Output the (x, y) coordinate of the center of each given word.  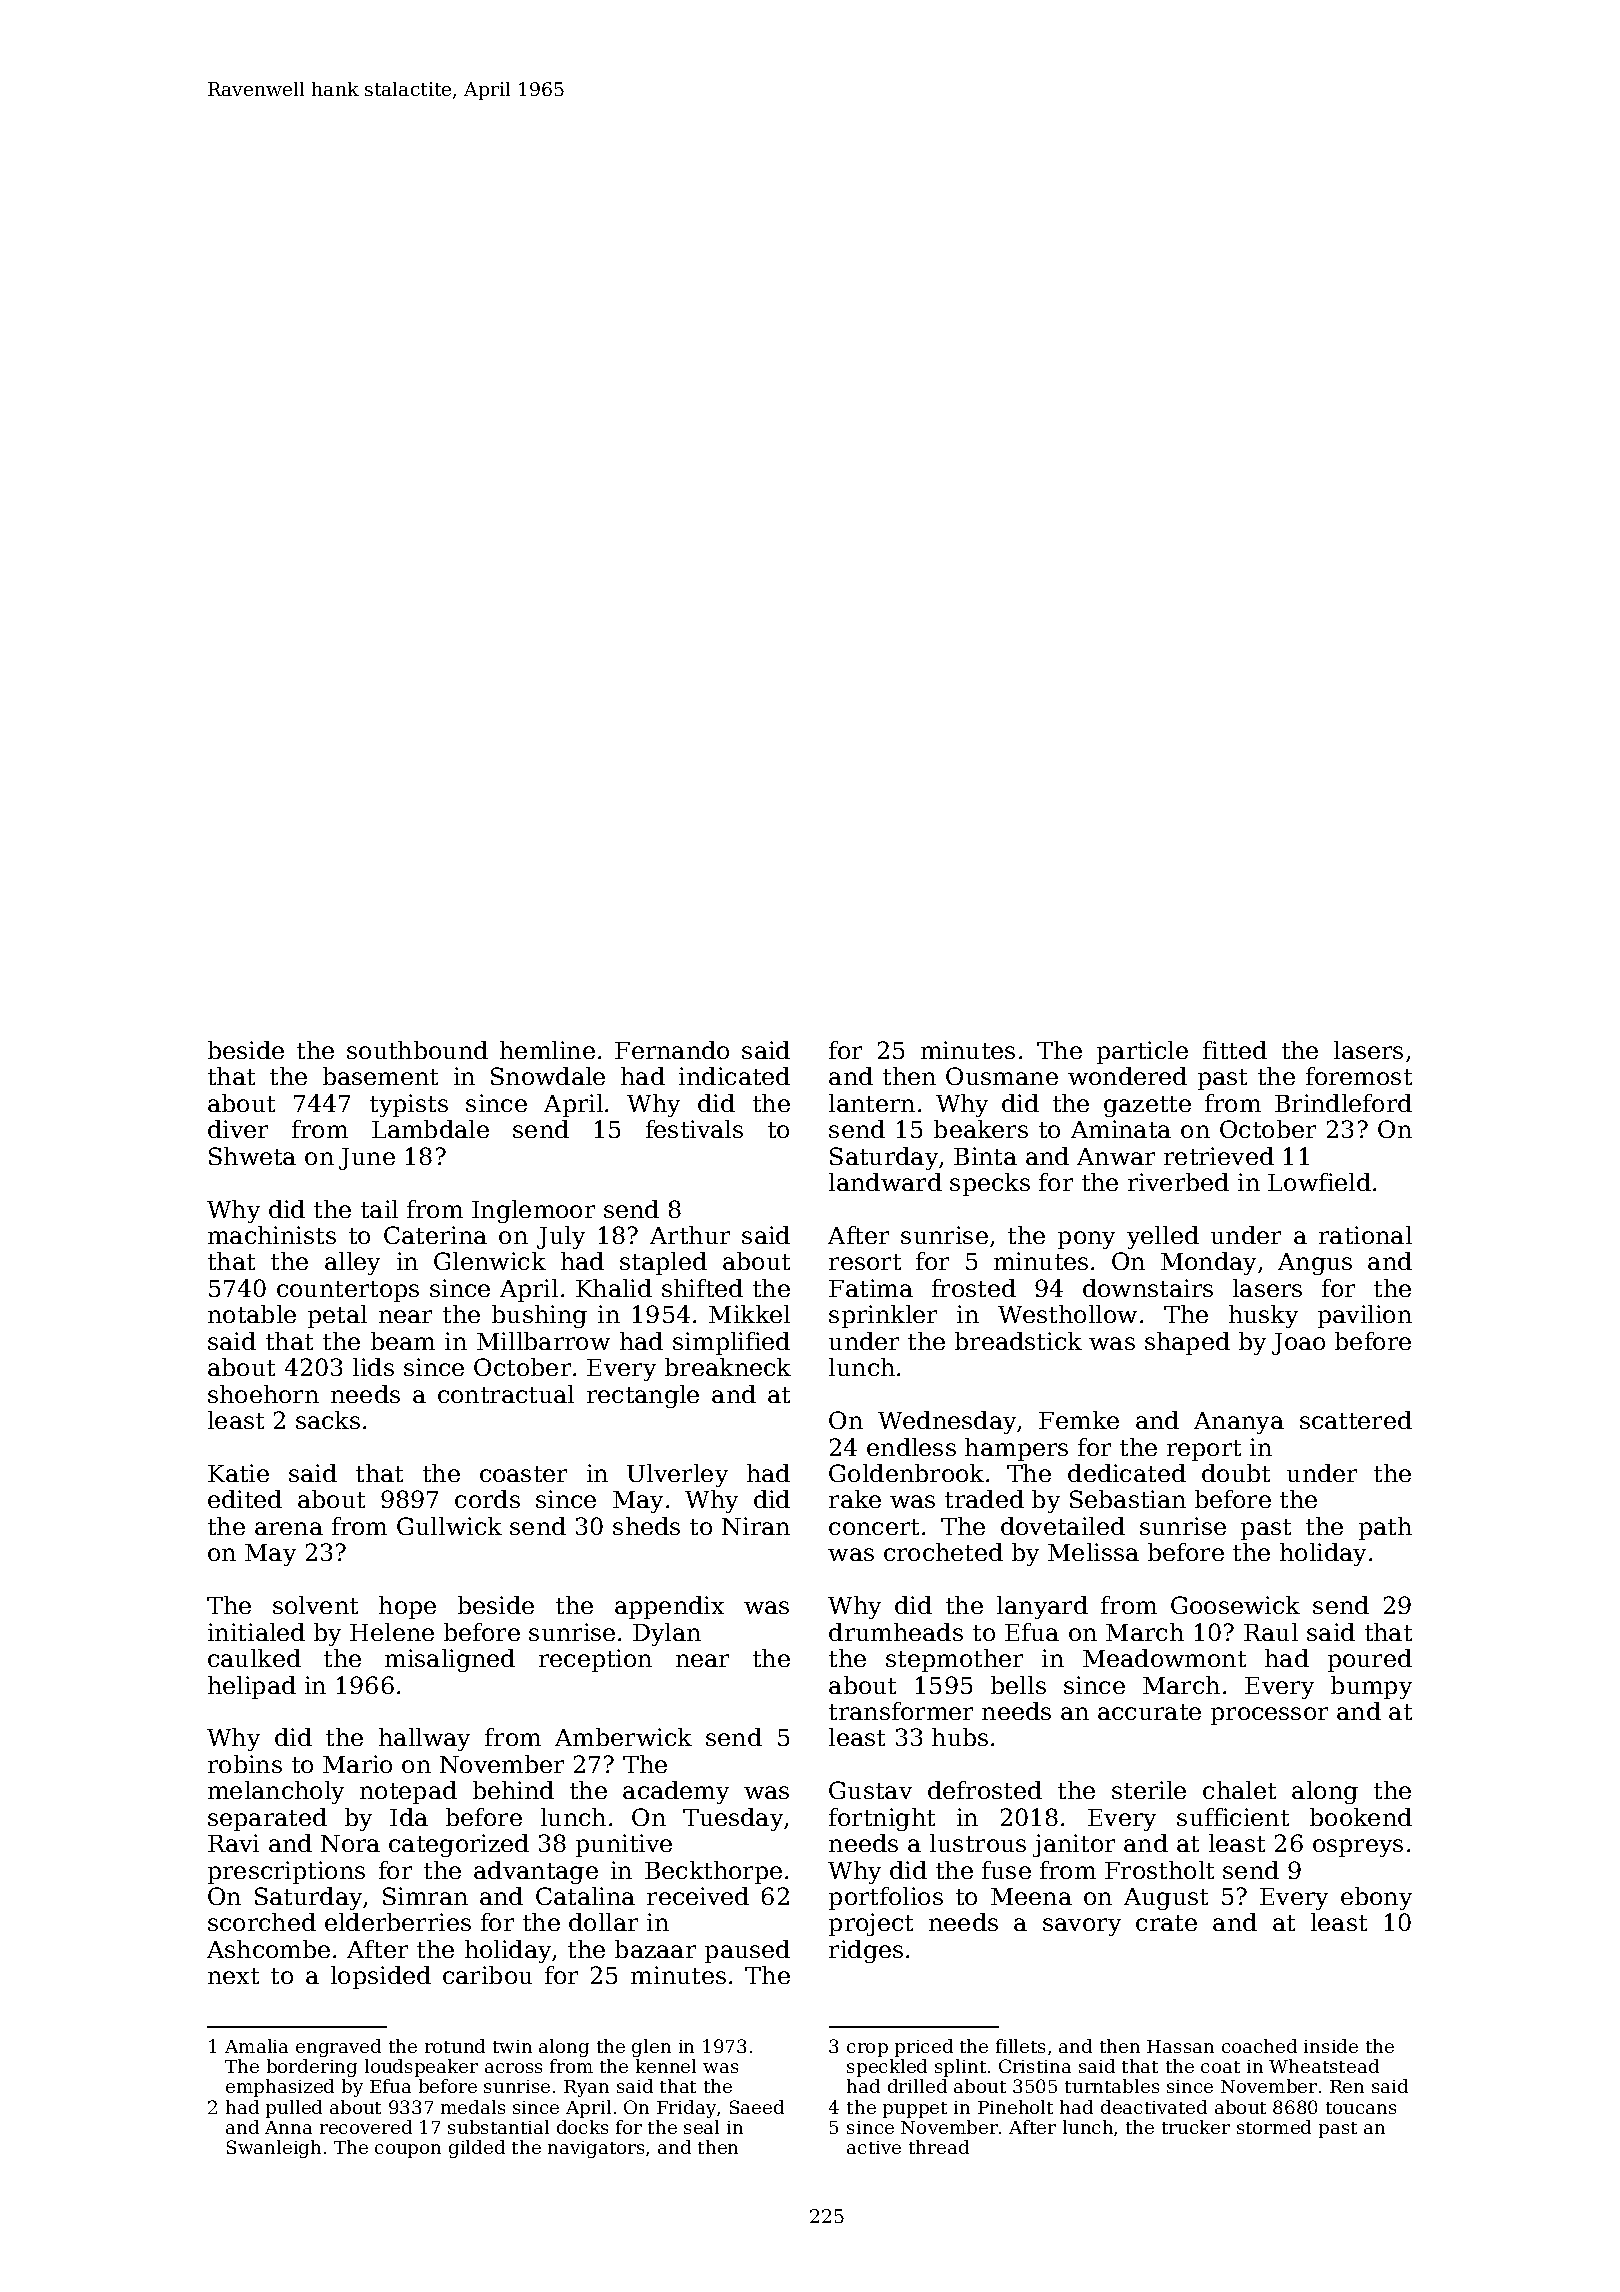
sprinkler (883, 1316)
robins (245, 1764)
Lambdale (430, 1129)
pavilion (1365, 1316)
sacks (328, 1420)
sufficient (1233, 1817)
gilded (477, 2149)
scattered (1356, 1420)
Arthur (690, 1235)
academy (676, 1792)
